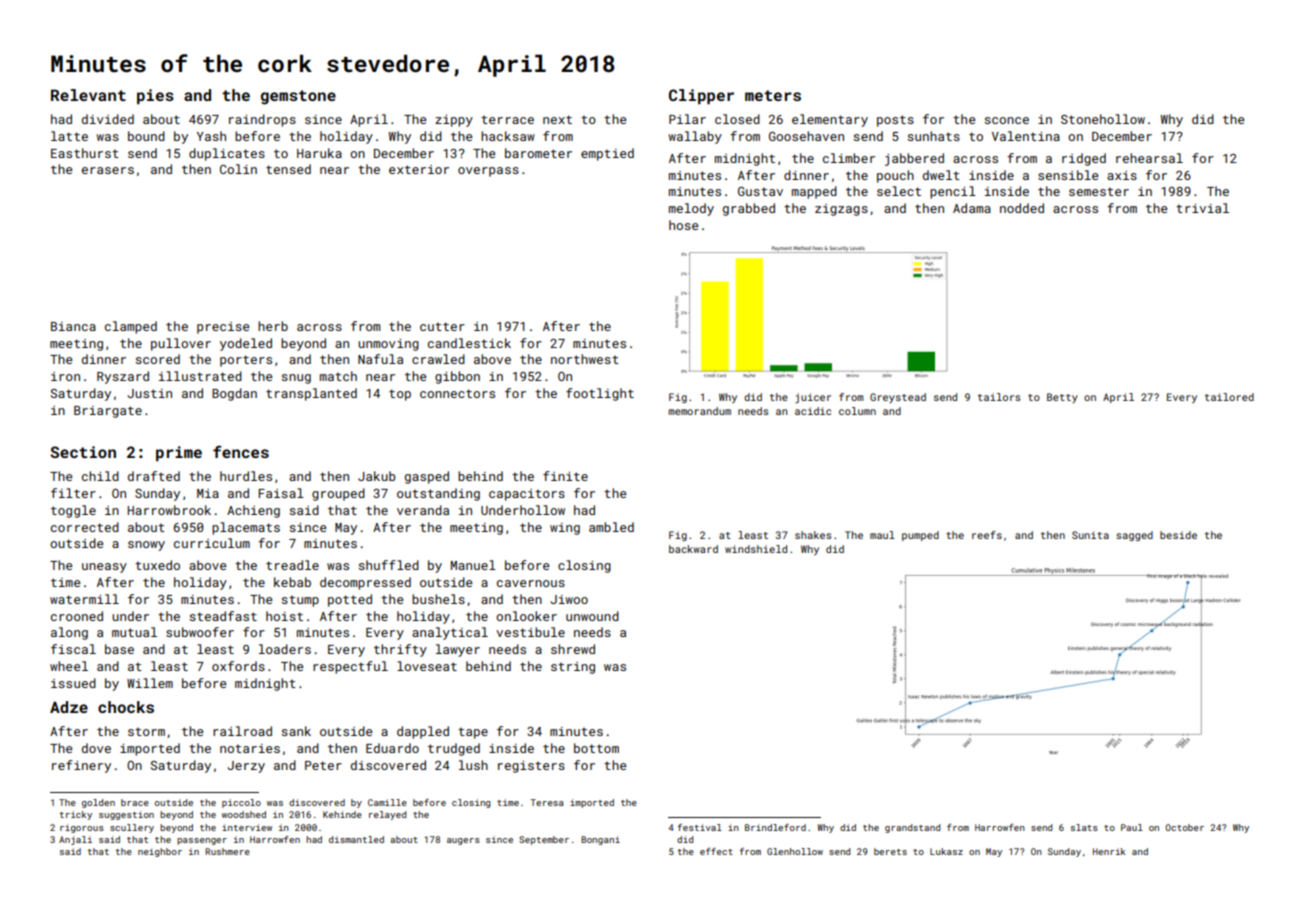 The image size is (1308, 924). I want to click on beside, so click(1178, 535).
